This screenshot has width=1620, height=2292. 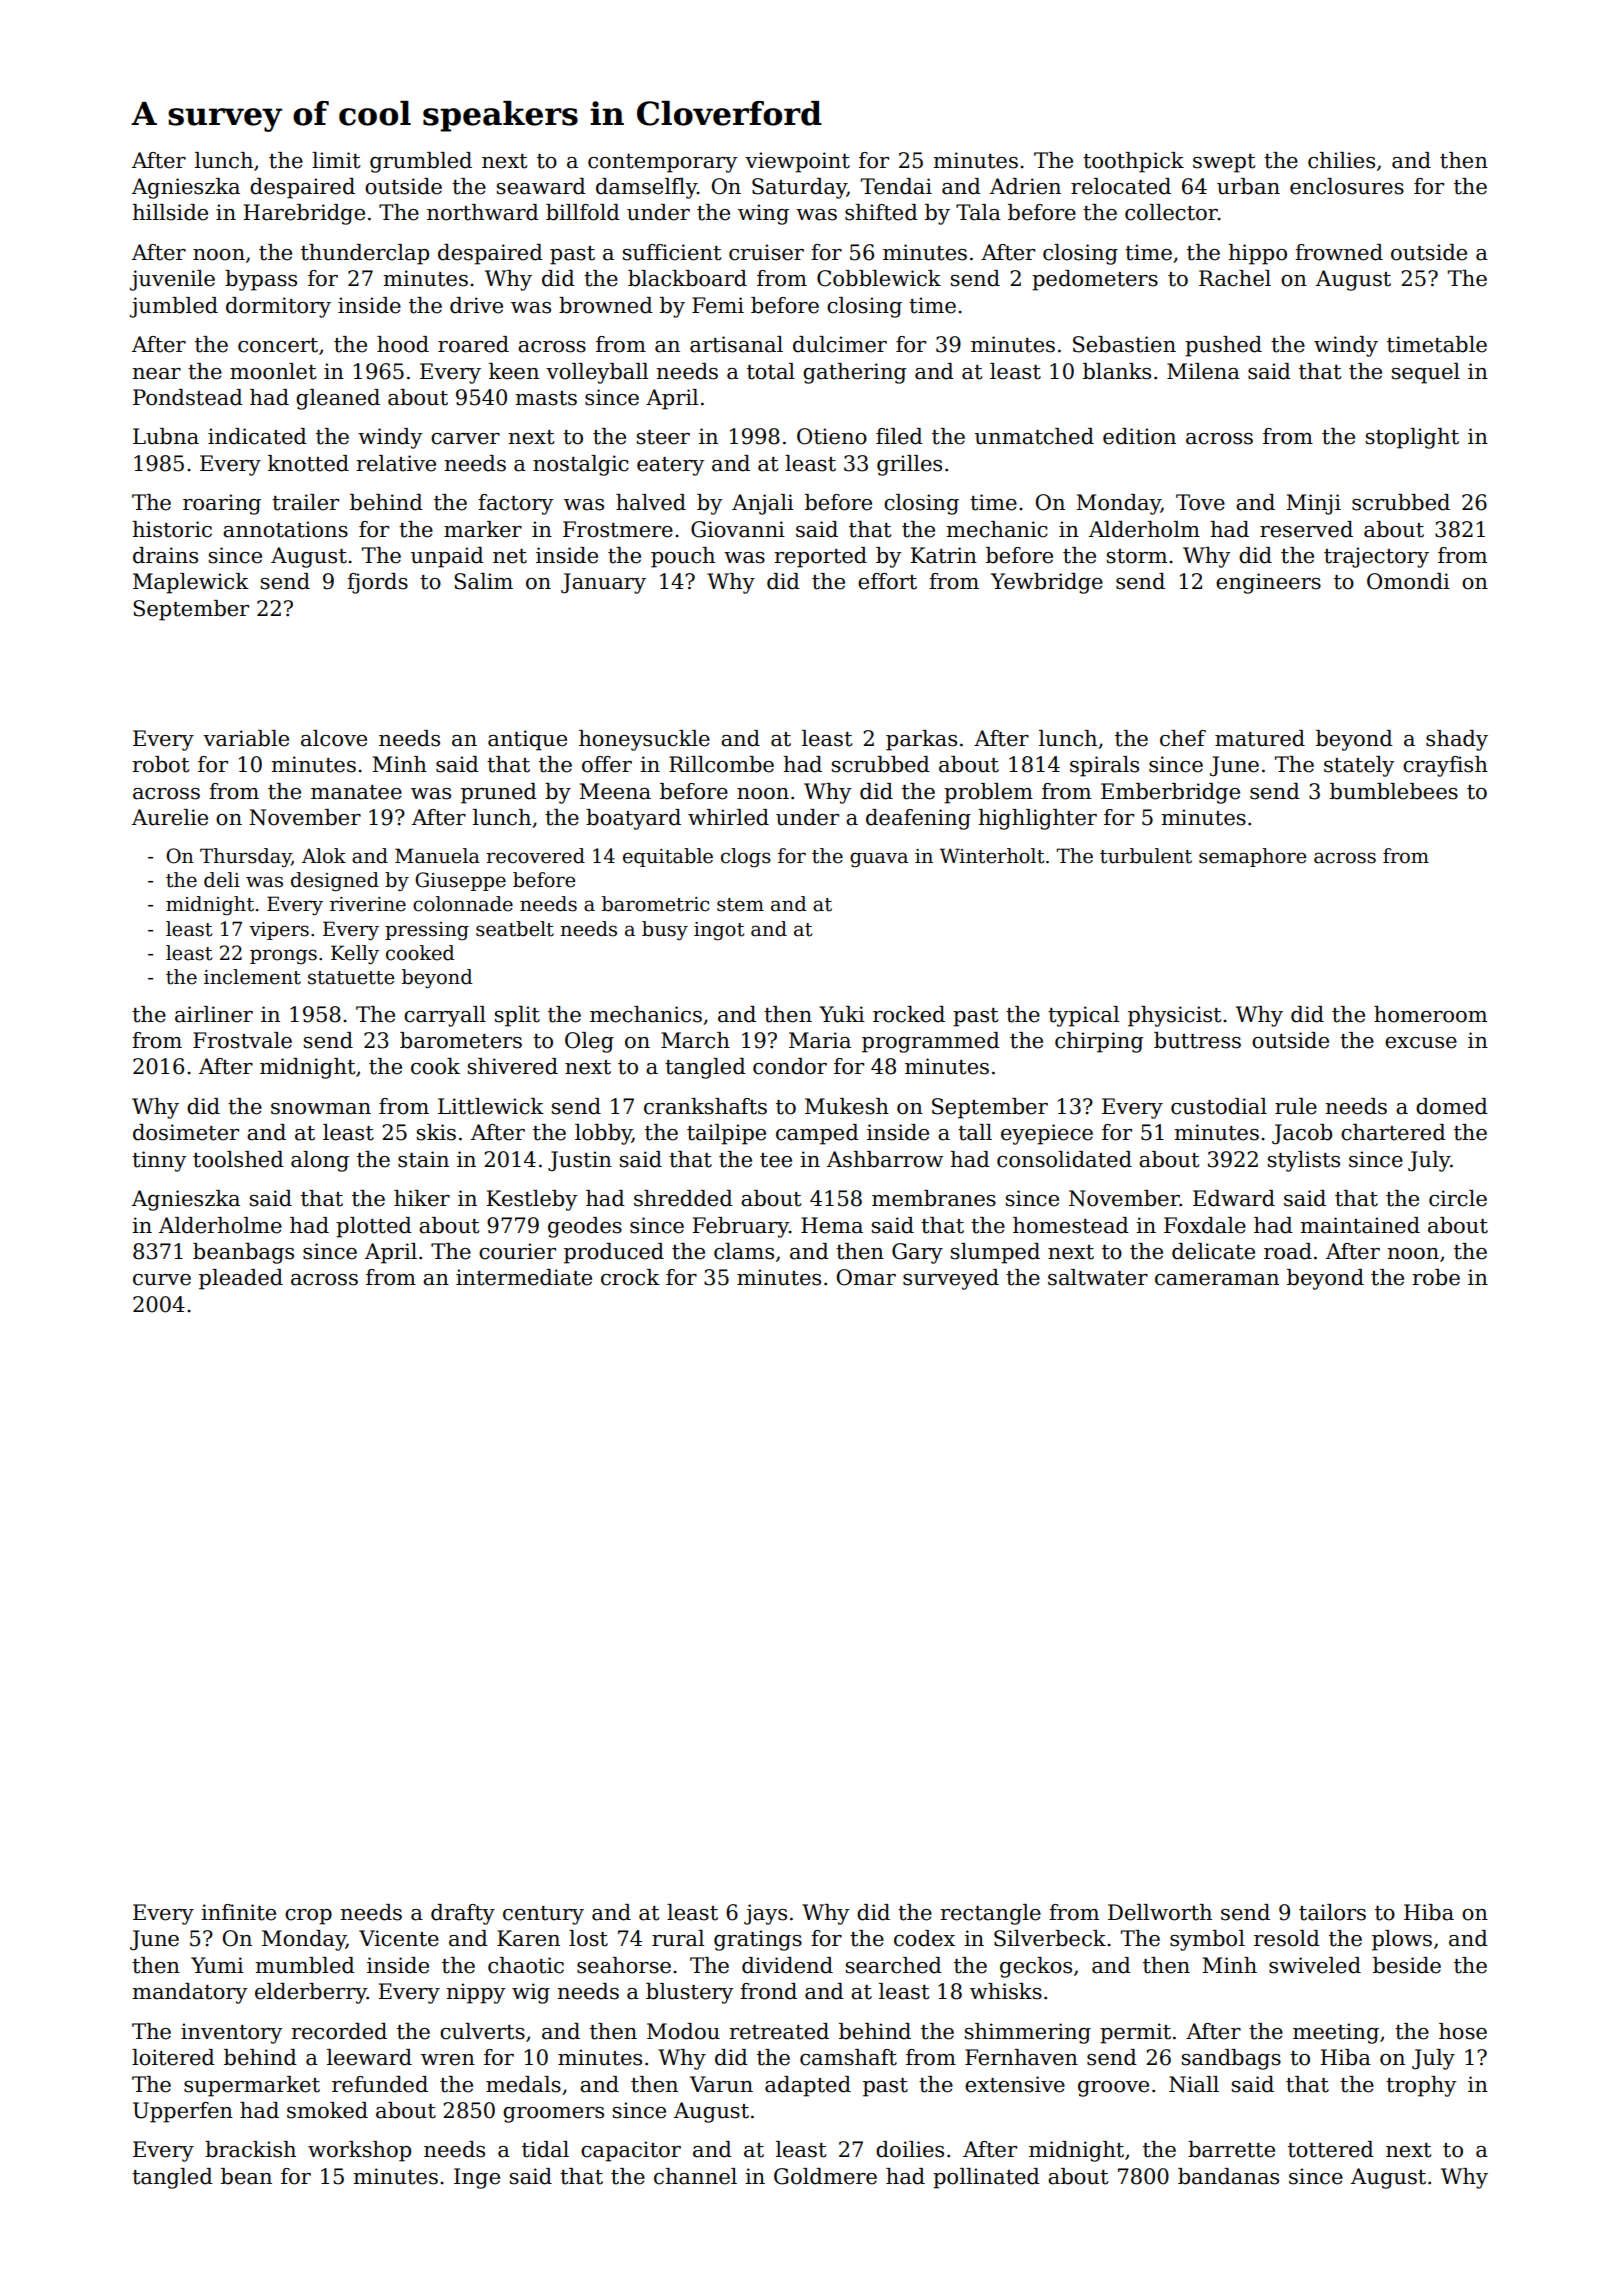 I want to click on limit, so click(x=336, y=160).
